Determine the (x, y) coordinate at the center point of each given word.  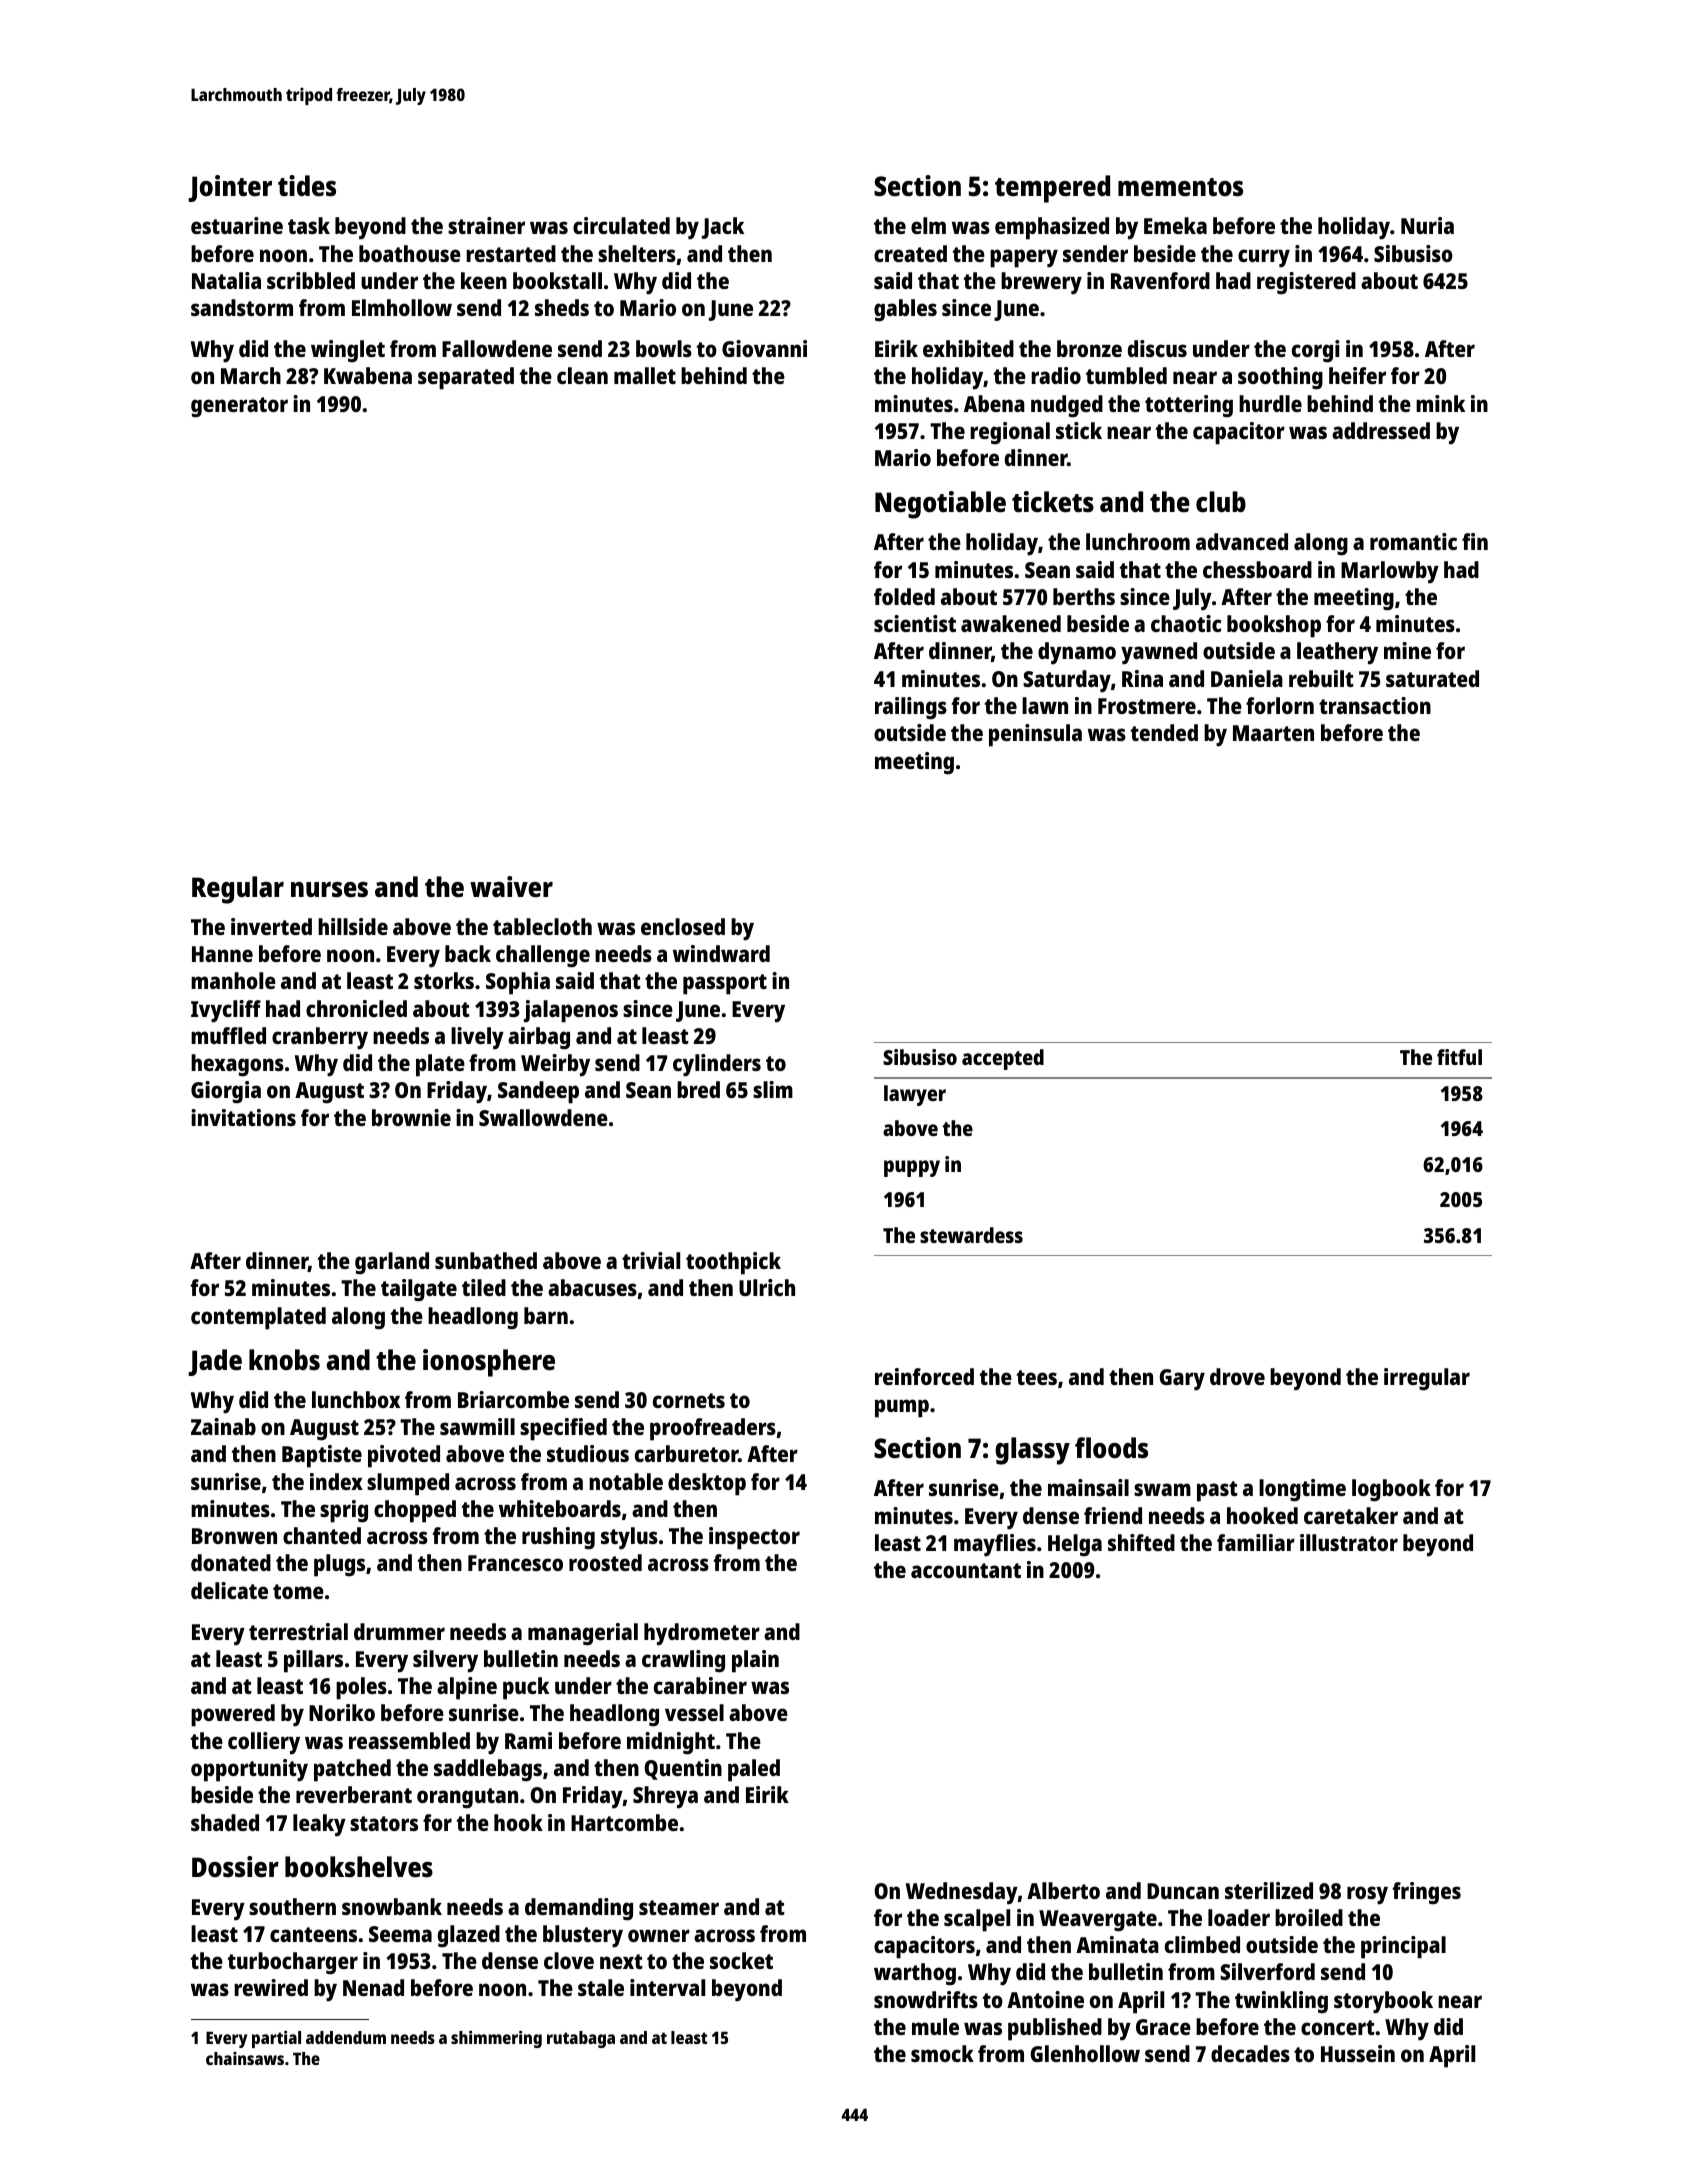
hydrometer (702, 1634)
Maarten (1273, 733)
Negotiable (940, 505)
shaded (225, 1822)
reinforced (924, 1376)
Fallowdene (497, 348)
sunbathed (486, 1260)
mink (1440, 403)
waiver (511, 887)
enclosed (683, 926)
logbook (1391, 1490)
